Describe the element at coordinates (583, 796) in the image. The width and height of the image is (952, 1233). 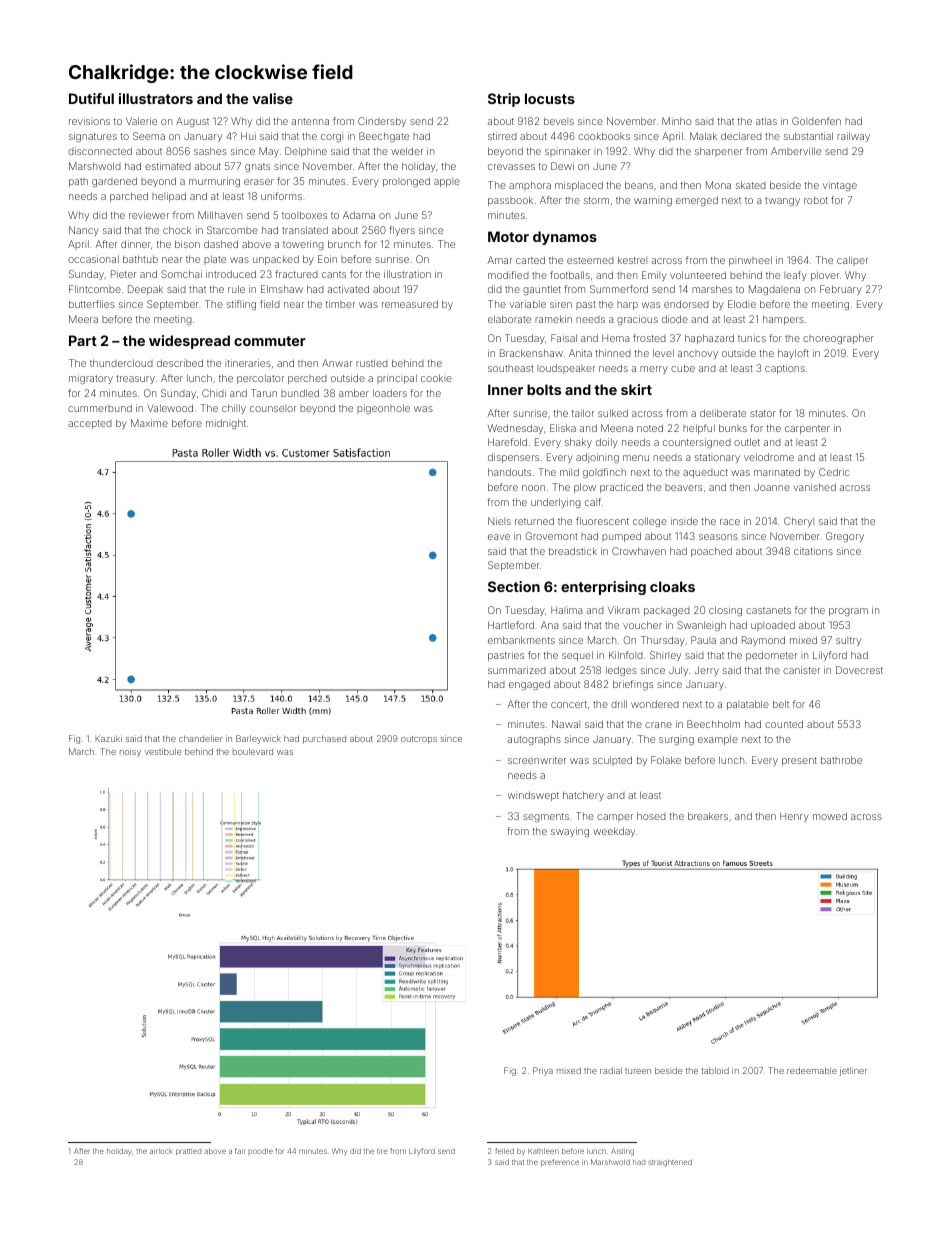
I see `hatchery` at that location.
